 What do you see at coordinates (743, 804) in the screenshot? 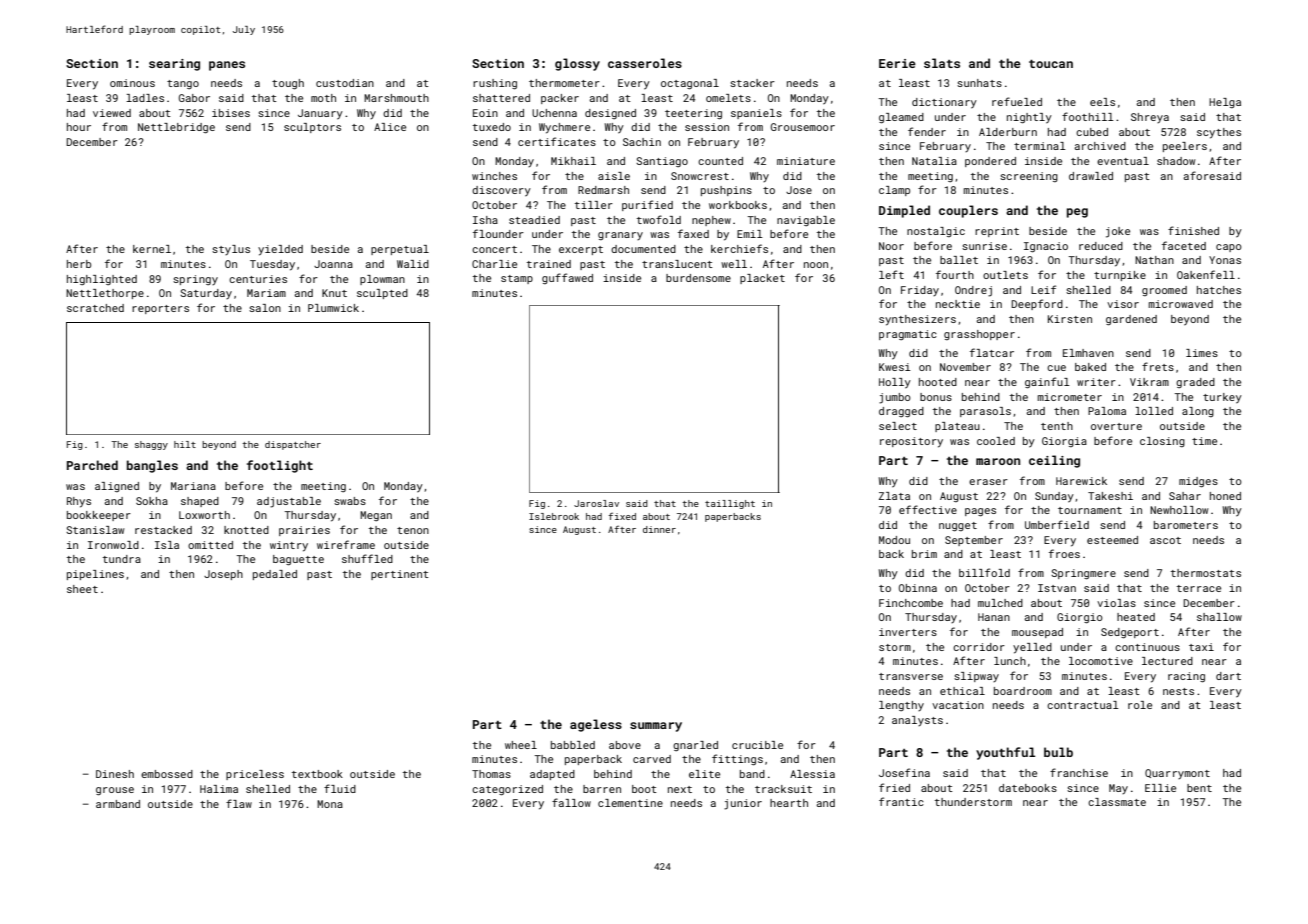
I see `junior` at bounding box center [743, 804].
